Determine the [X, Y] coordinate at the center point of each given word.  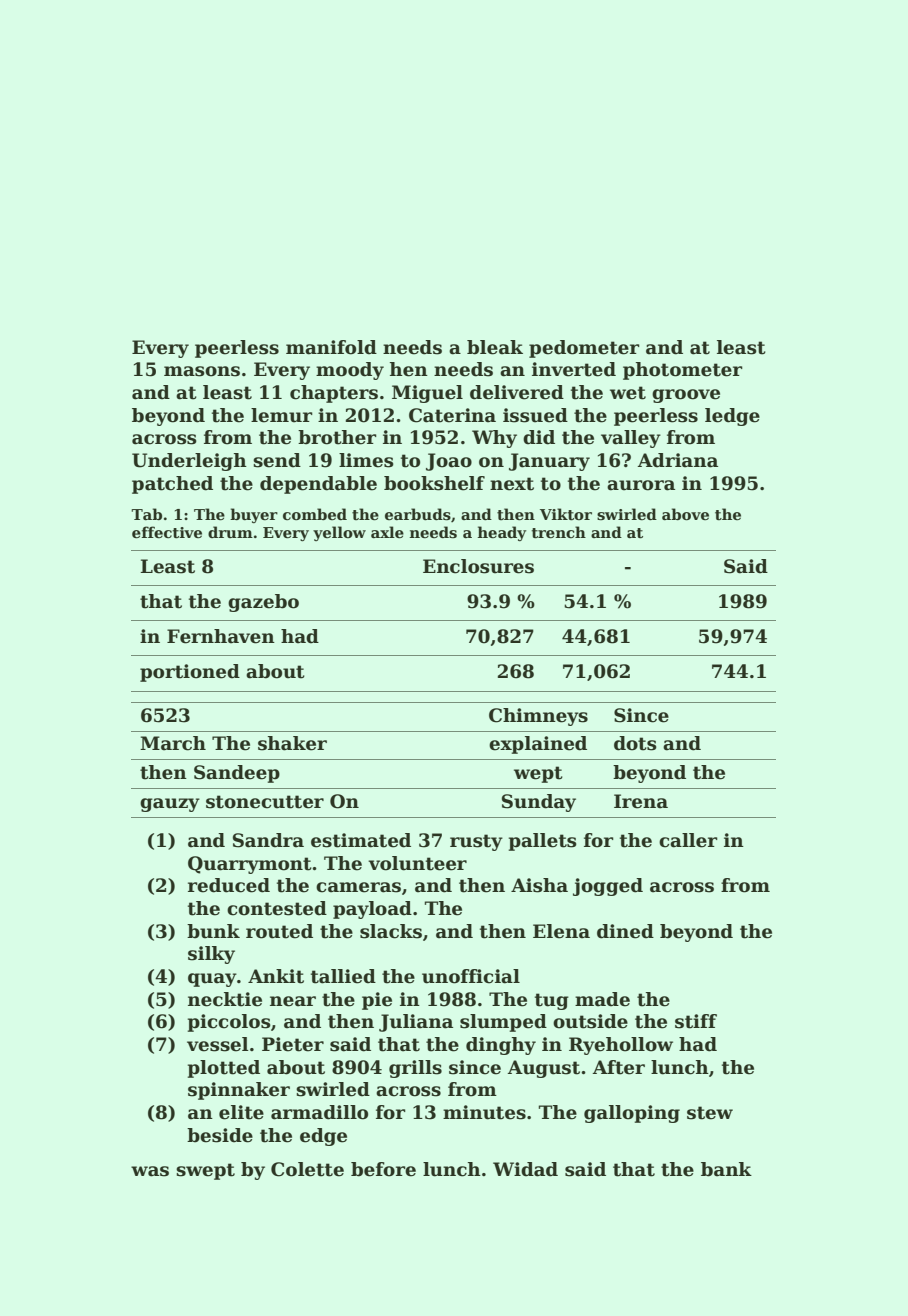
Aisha [539, 885]
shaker [292, 743]
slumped [503, 1023]
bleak [495, 347]
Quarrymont [250, 865]
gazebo [263, 603]
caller [688, 840]
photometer [683, 371]
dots [635, 743]
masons [202, 371]
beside [220, 1135]
